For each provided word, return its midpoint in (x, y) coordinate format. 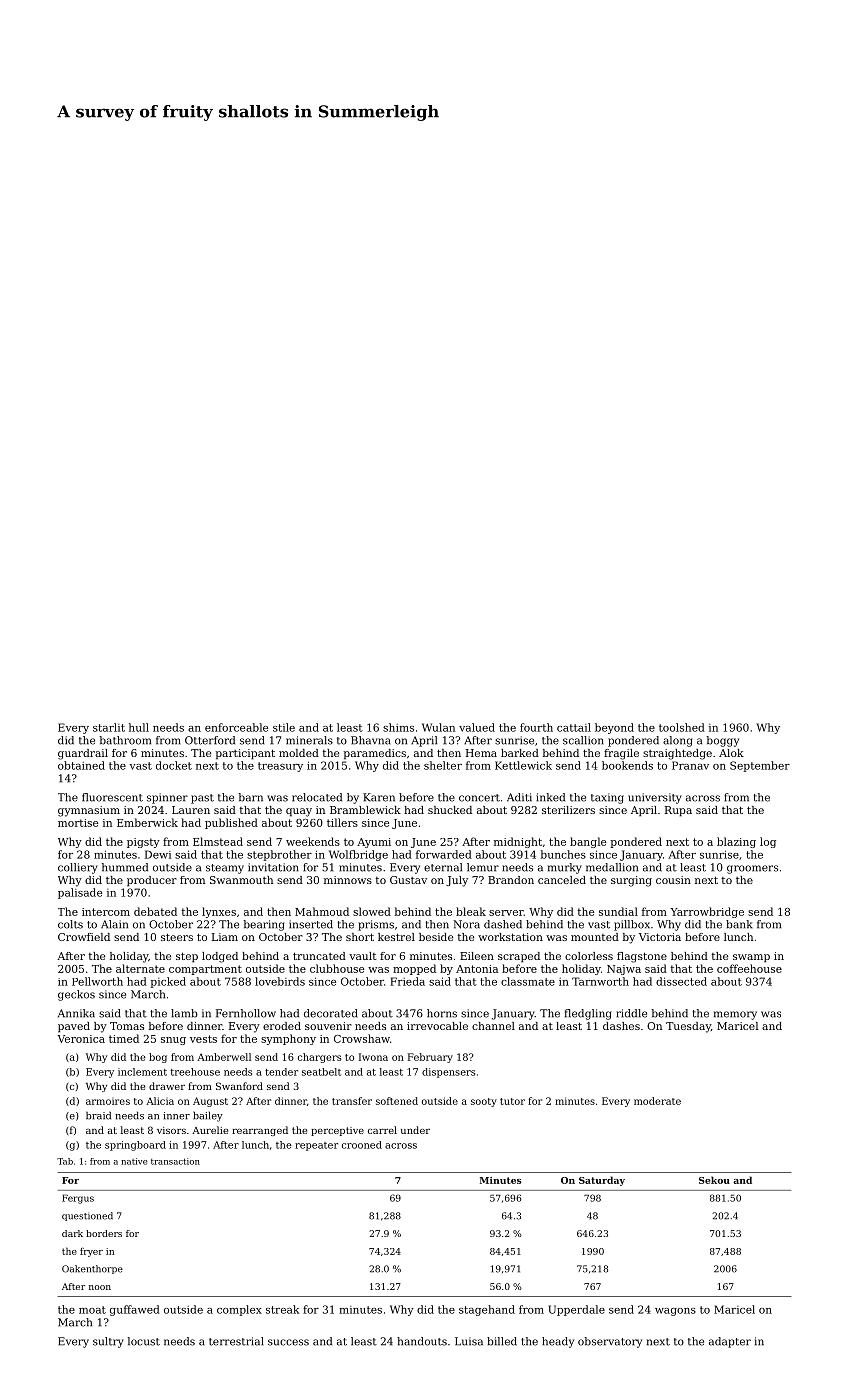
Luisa (469, 1341)
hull (139, 727)
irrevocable (437, 1026)
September (760, 766)
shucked (450, 810)
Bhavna (371, 740)
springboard (135, 1146)
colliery (78, 868)
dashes (621, 1026)
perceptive (337, 1131)
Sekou (714, 1180)
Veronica (81, 1039)
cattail (574, 727)
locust (144, 1341)
